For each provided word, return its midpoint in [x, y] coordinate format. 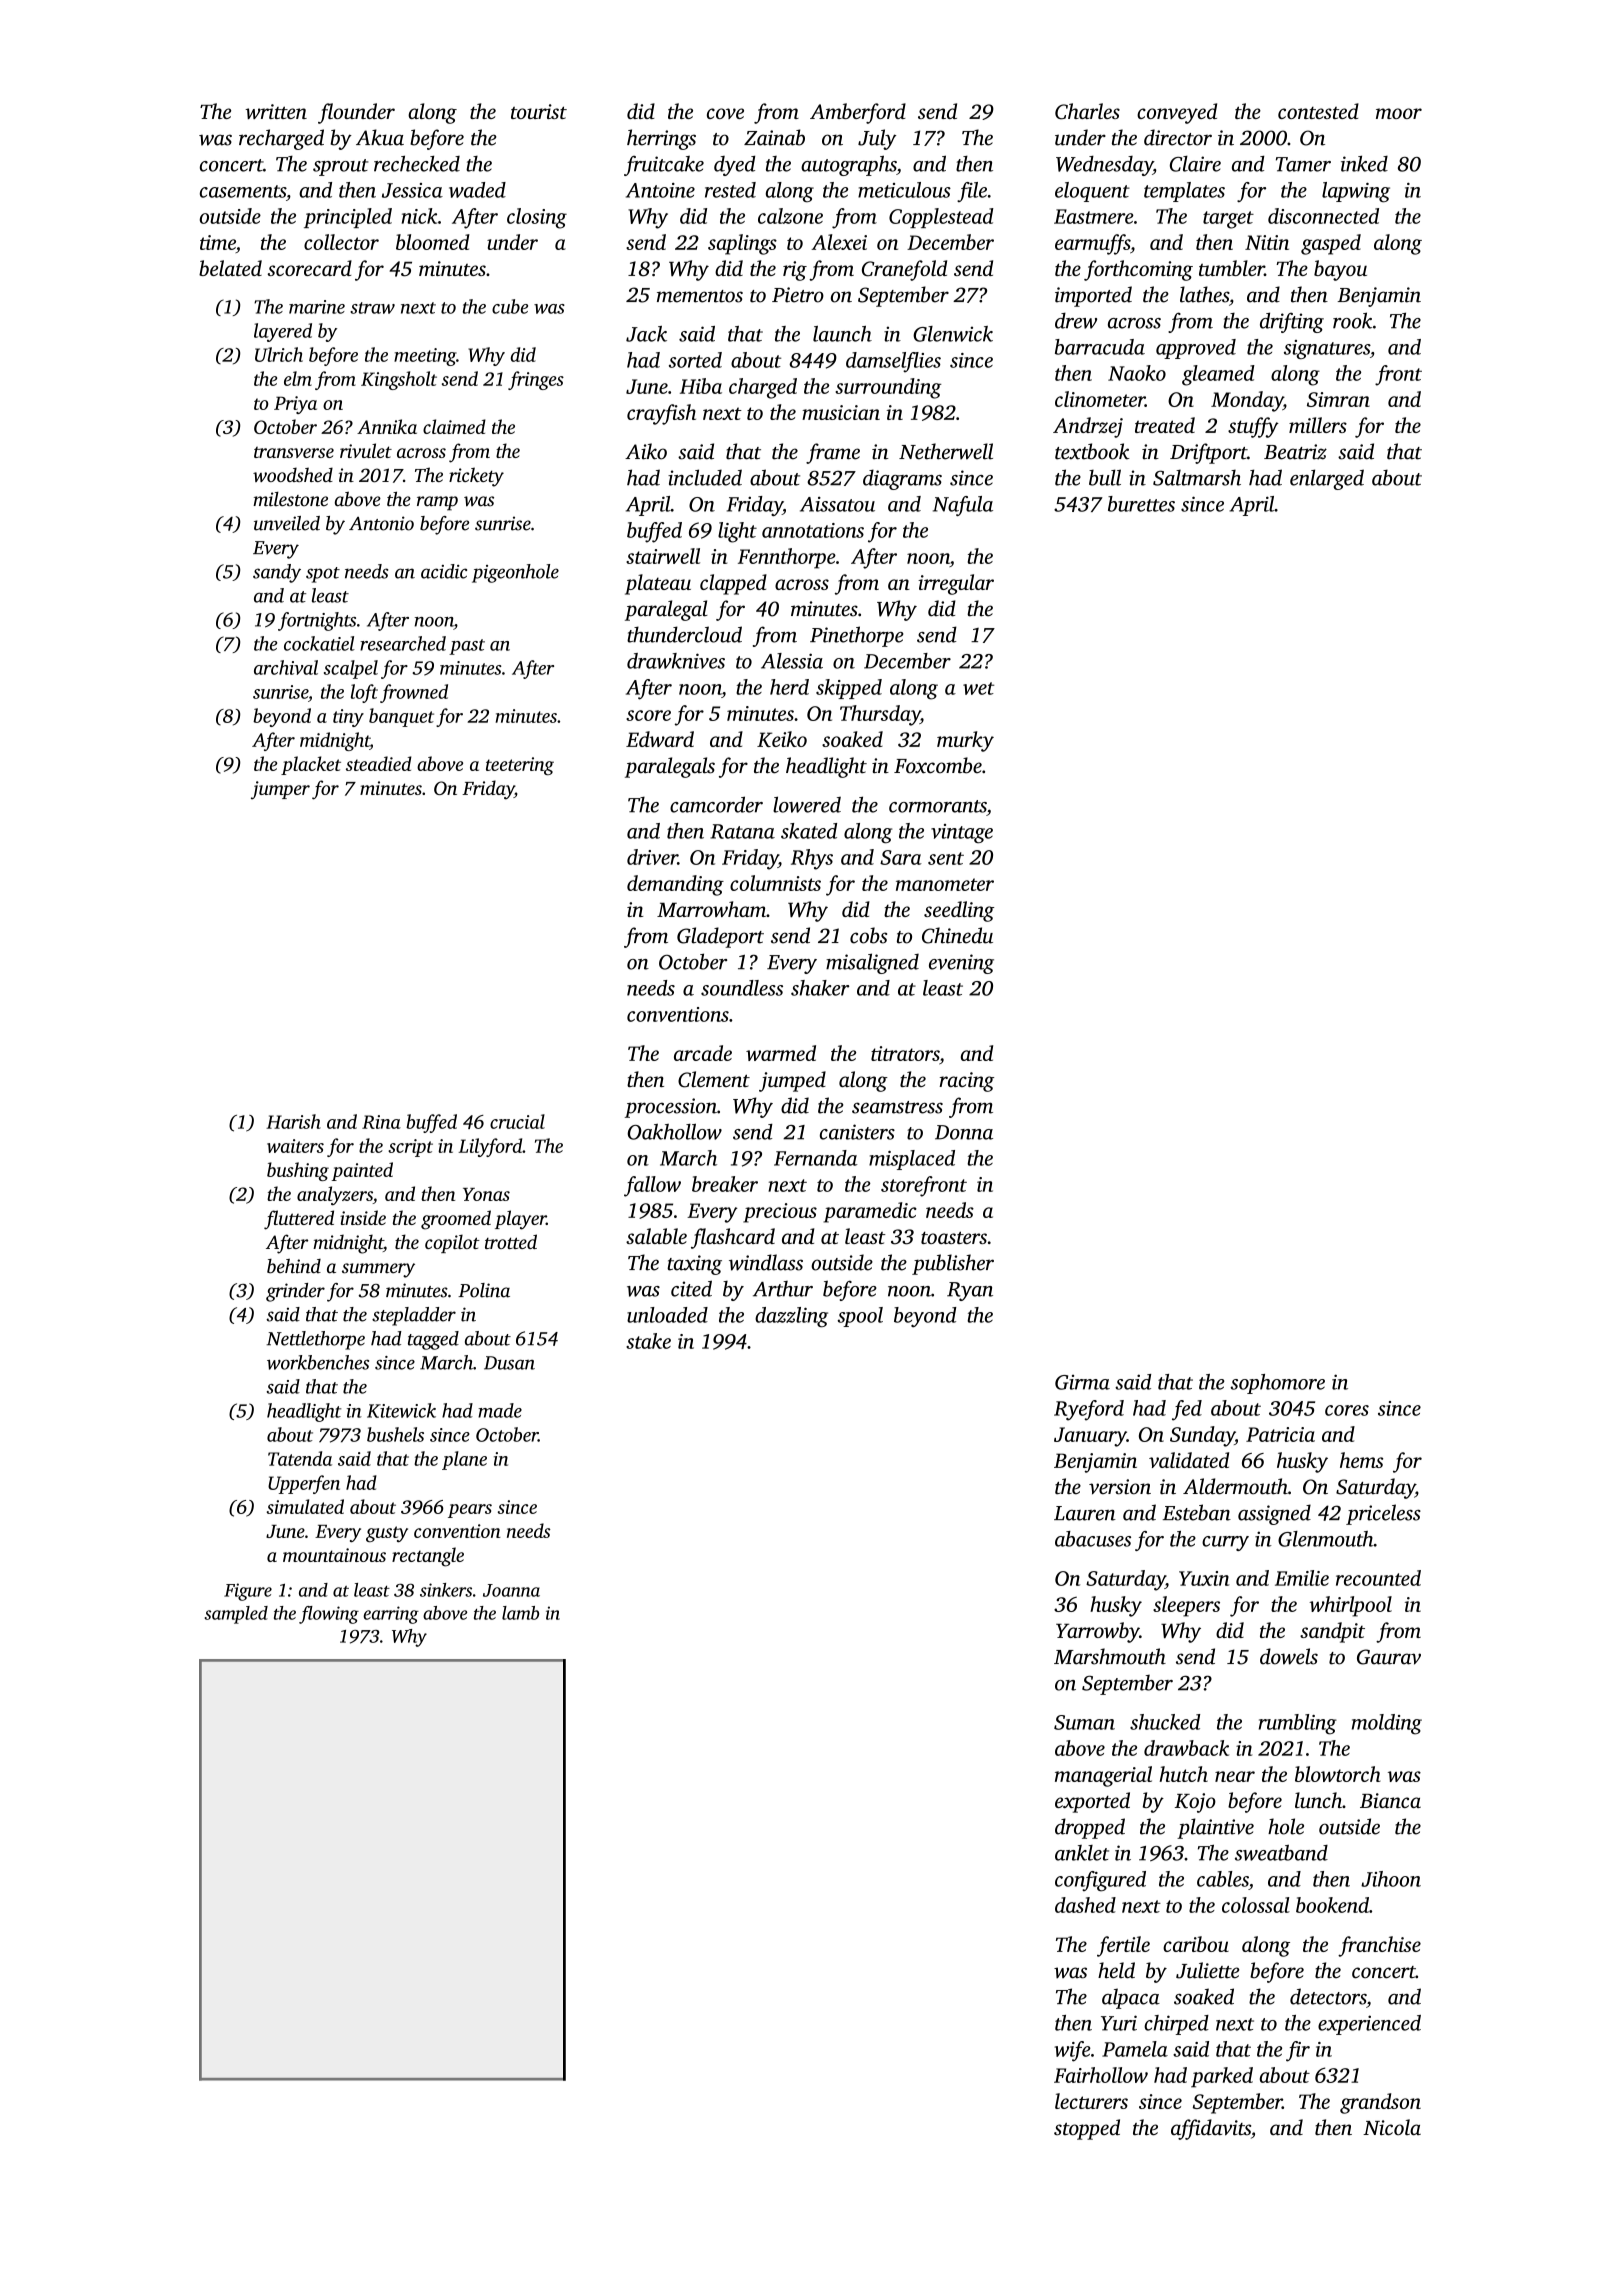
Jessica [412, 190]
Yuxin [1204, 1578]
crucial [517, 1121]
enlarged [1327, 479]
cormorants [938, 806]
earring [391, 1615]
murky [965, 741]
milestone [290, 499]
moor [1399, 113]
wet [978, 688]
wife [1072, 2051]
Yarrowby [1097, 1632]
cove [725, 113]
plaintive [1215, 1828]
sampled [236, 1615]
